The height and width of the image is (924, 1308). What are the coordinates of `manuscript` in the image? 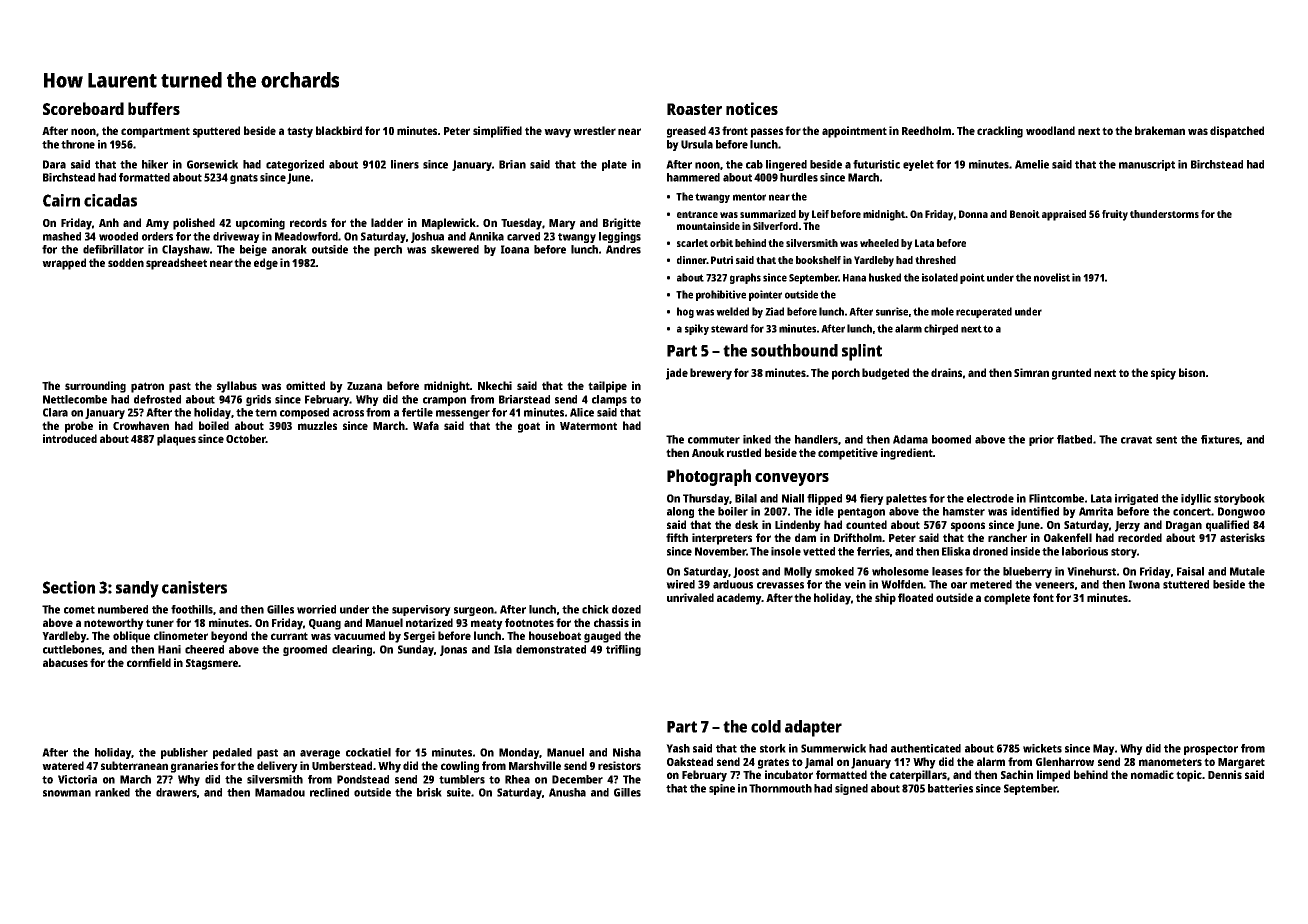 It's located at (1147, 165).
